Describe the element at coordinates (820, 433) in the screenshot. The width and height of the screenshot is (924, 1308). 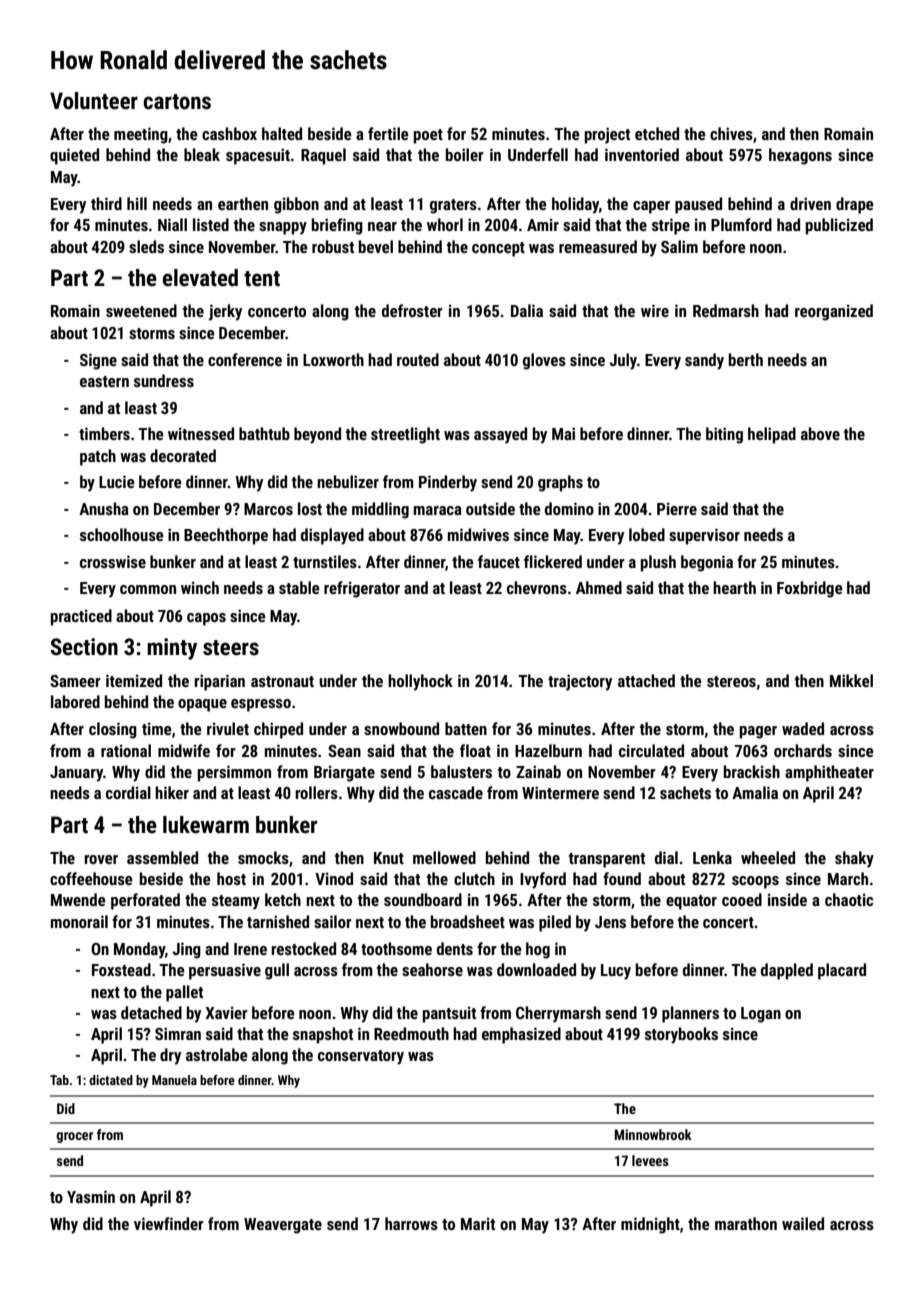
I see `above` at that location.
